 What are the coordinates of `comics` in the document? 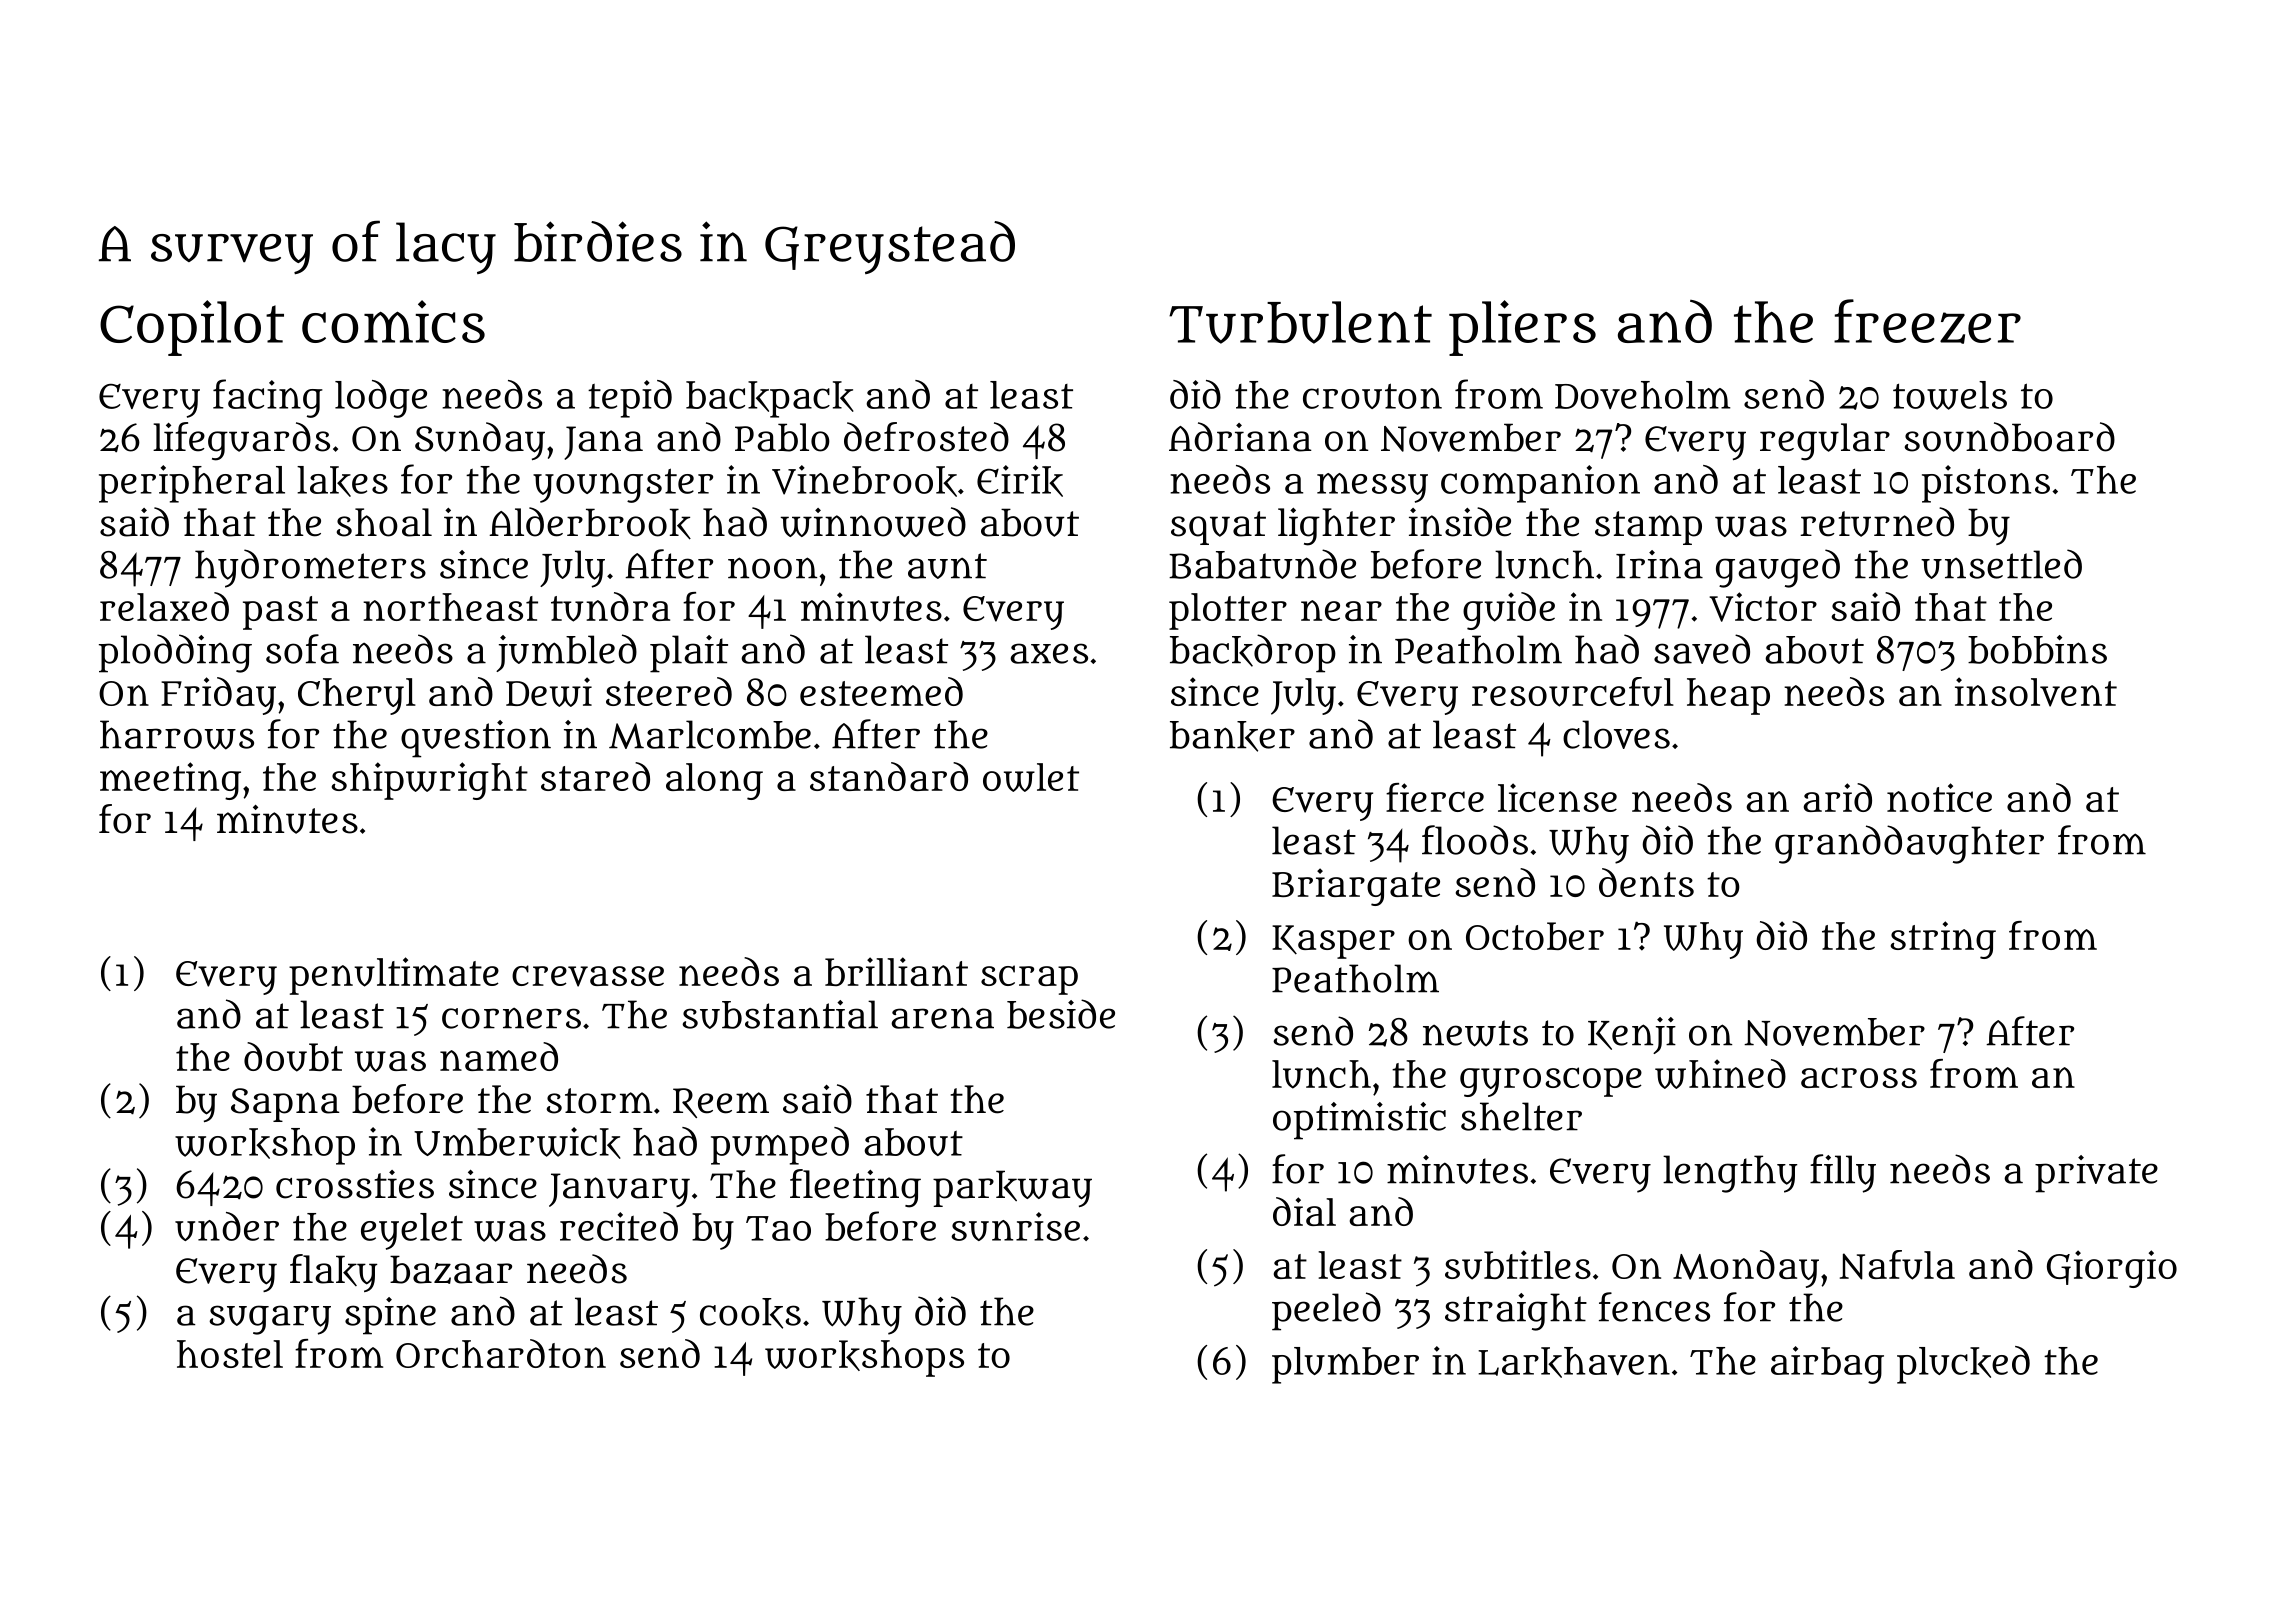 It's located at (393, 321).
